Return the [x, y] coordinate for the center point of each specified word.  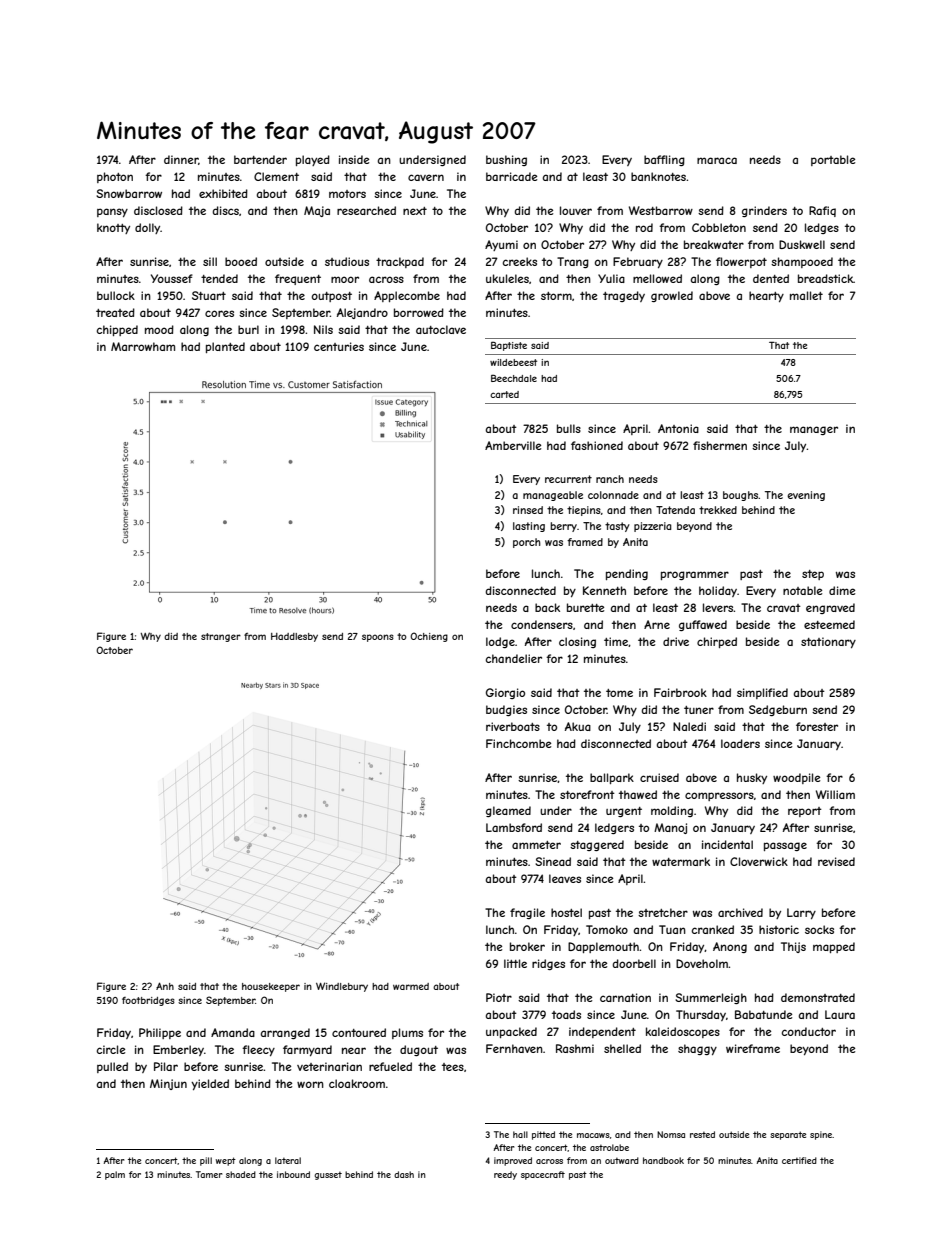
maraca [717, 160]
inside [354, 159]
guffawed [703, 625]
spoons [378, 638]
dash [404, 1174]
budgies [506, 710]
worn [310, 1084]
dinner [181, 159]
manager [814, 430]
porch [527, 543]
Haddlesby [294, 637]
